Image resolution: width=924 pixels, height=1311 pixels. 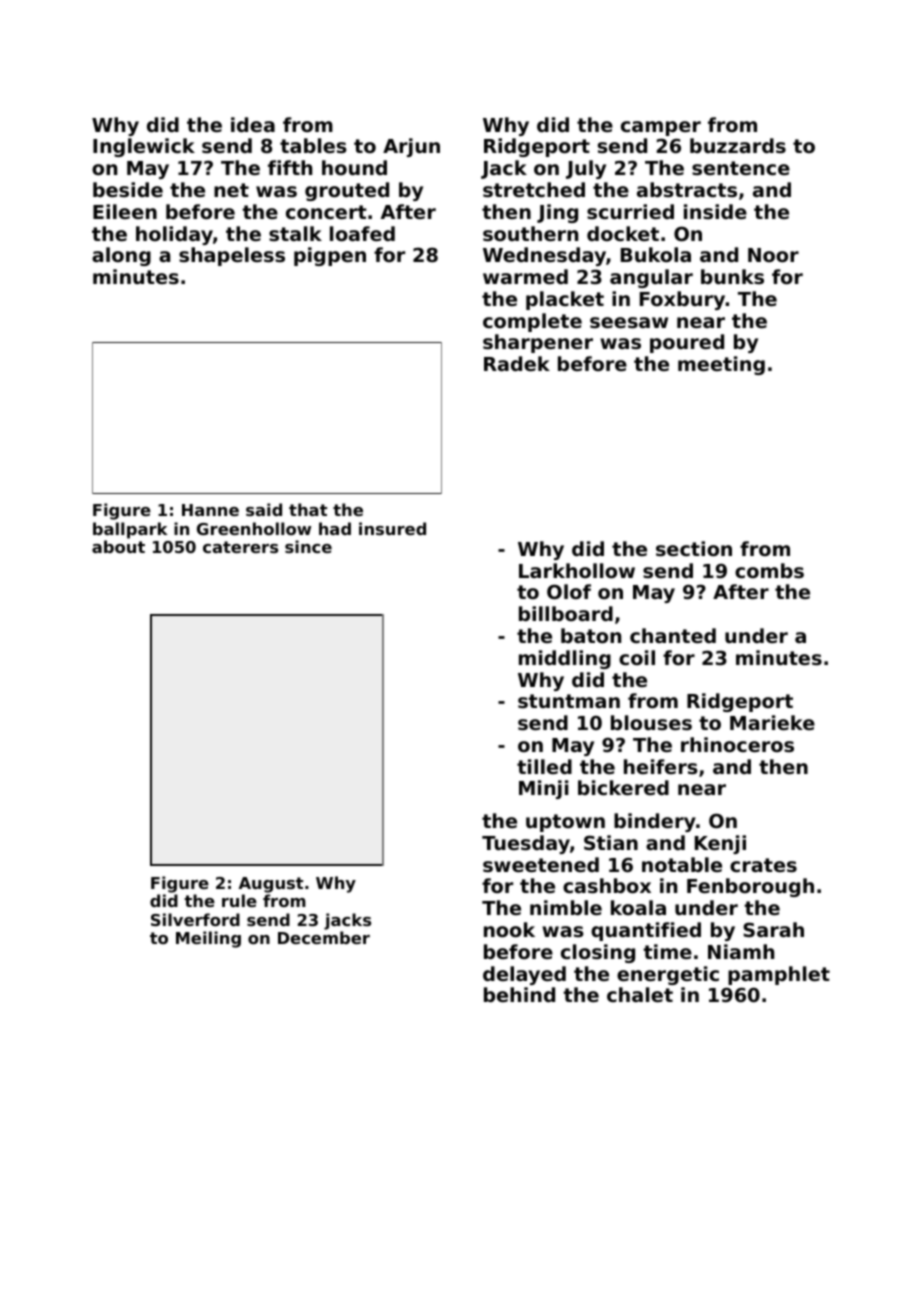 What do you see at coordinates (517, 363) in the screenshot?
I see `Radek` at bounding box center [517, 363].
